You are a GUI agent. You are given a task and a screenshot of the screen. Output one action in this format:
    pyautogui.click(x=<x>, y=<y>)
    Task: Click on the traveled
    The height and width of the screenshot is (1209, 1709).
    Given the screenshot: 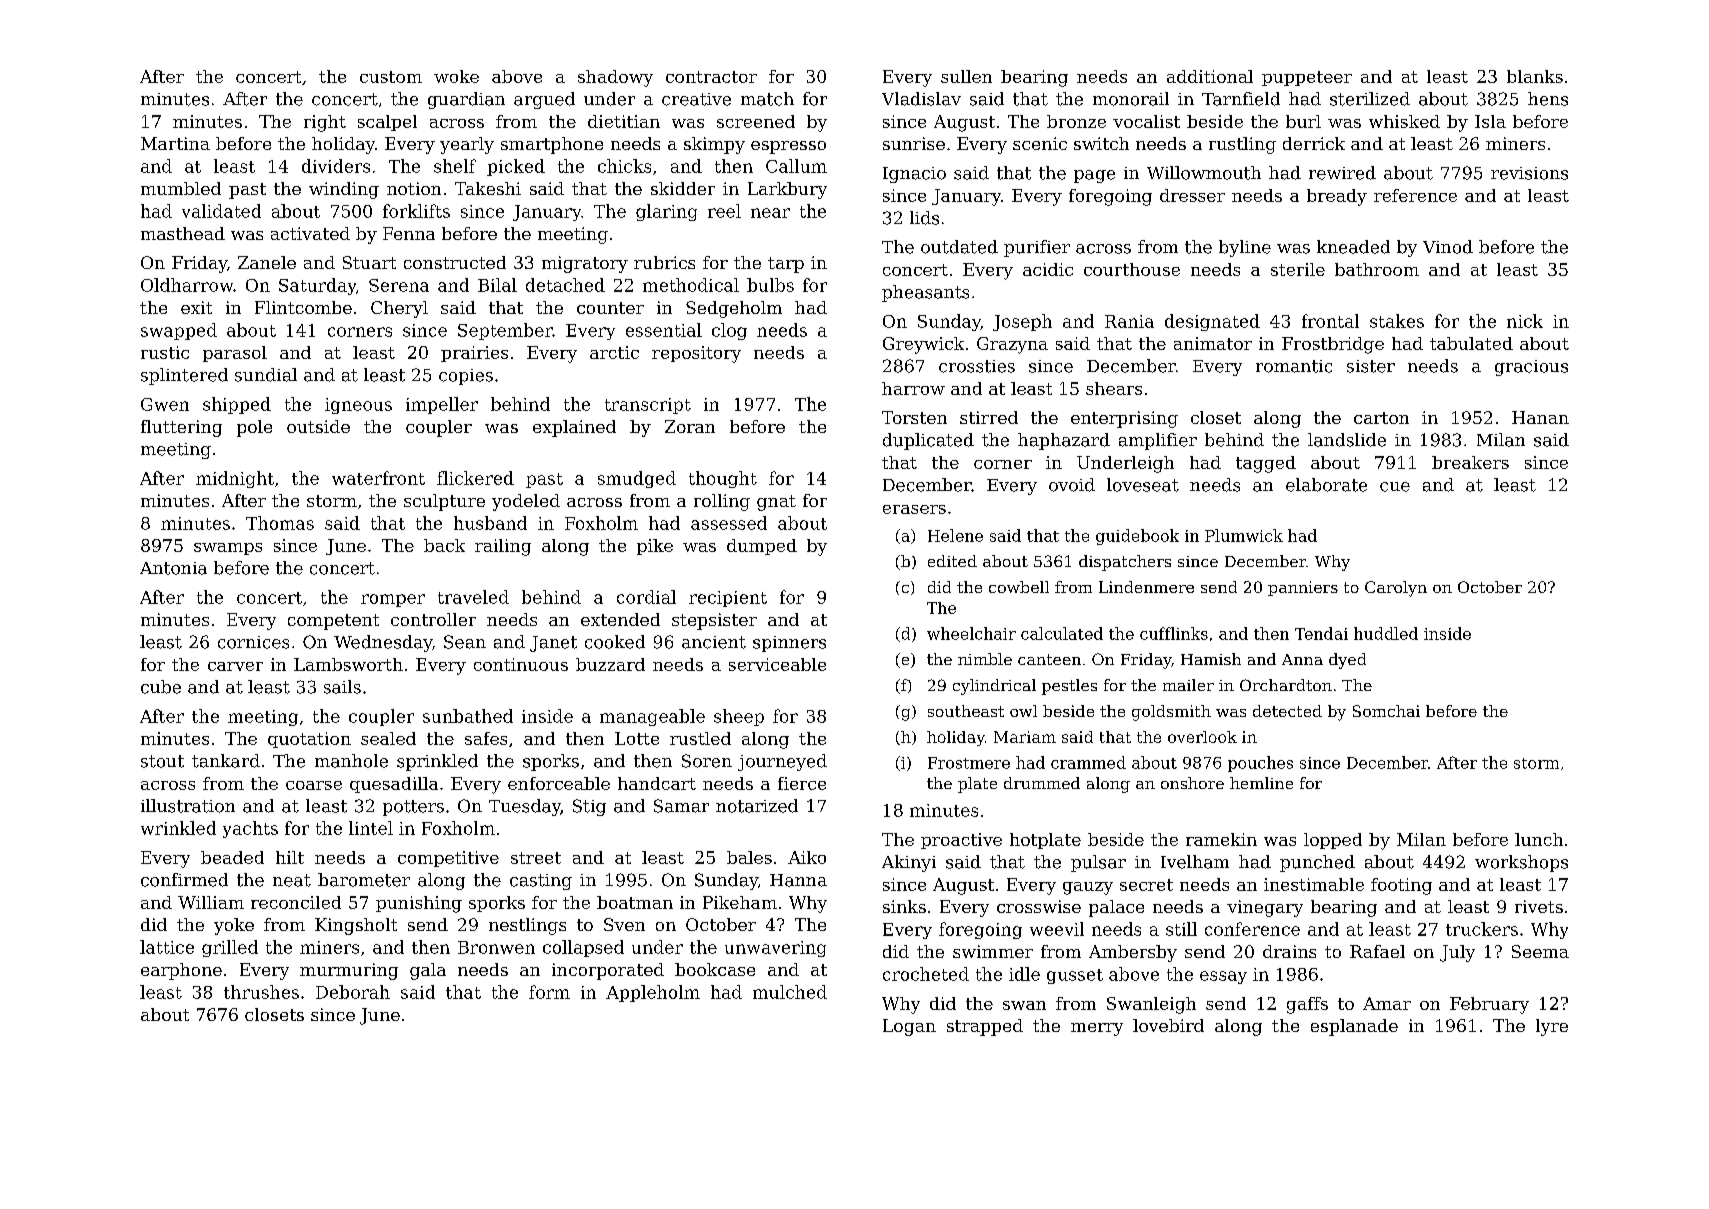 What is the action you would take?
    pyautogui.click(x=473, y=597)
